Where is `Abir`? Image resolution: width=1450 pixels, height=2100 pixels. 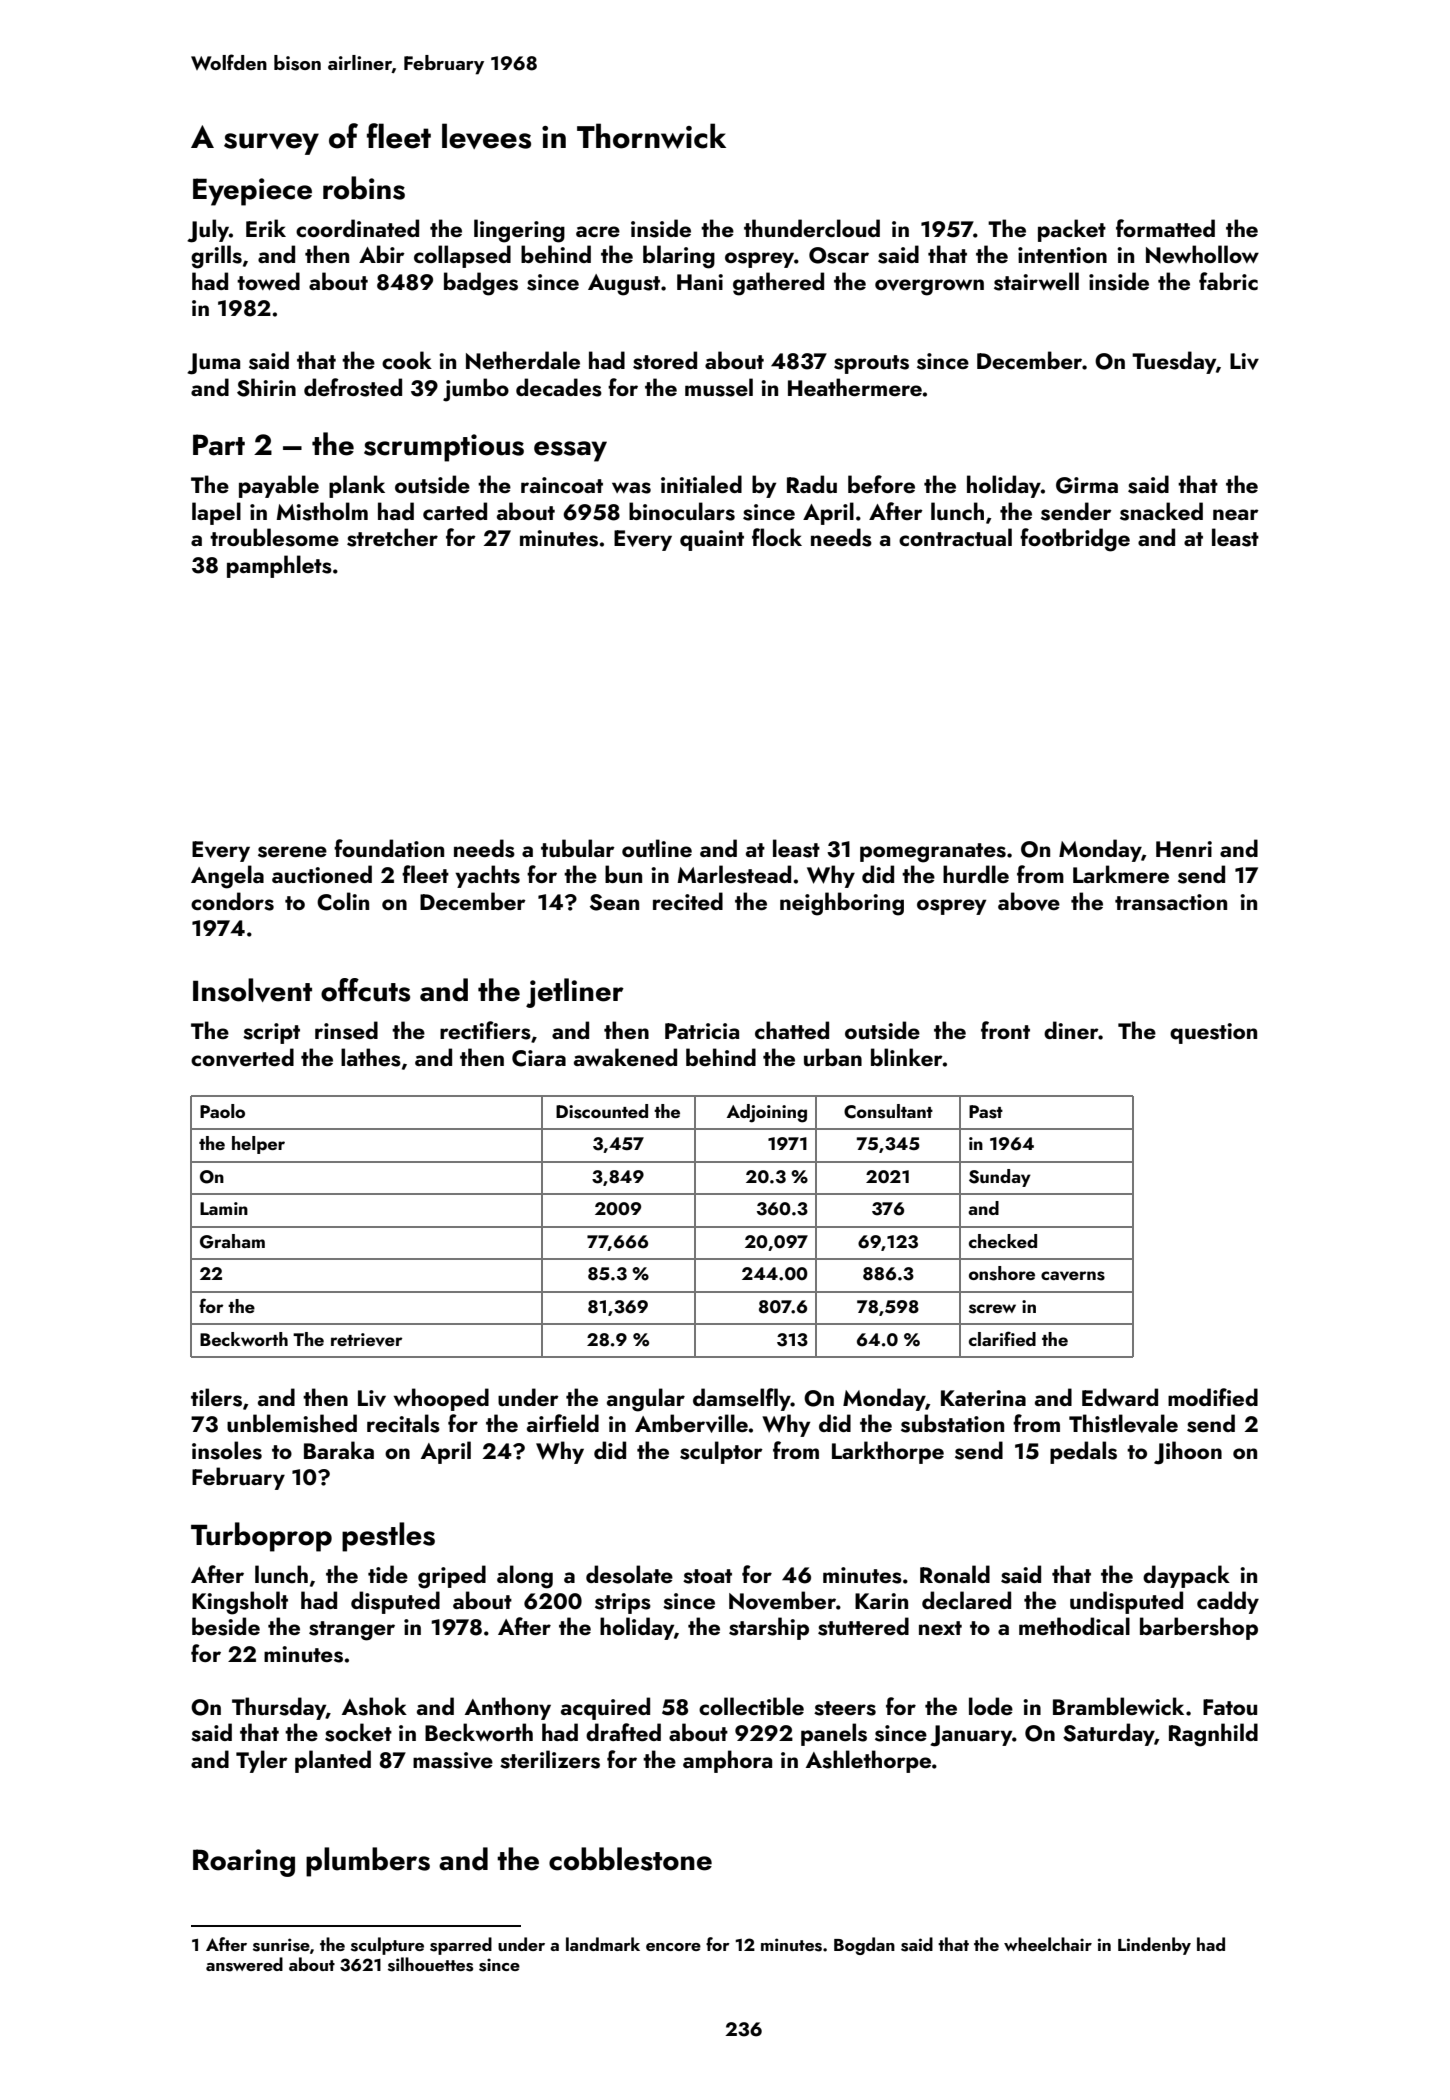 Abir is located at coordinates (382, 254).
